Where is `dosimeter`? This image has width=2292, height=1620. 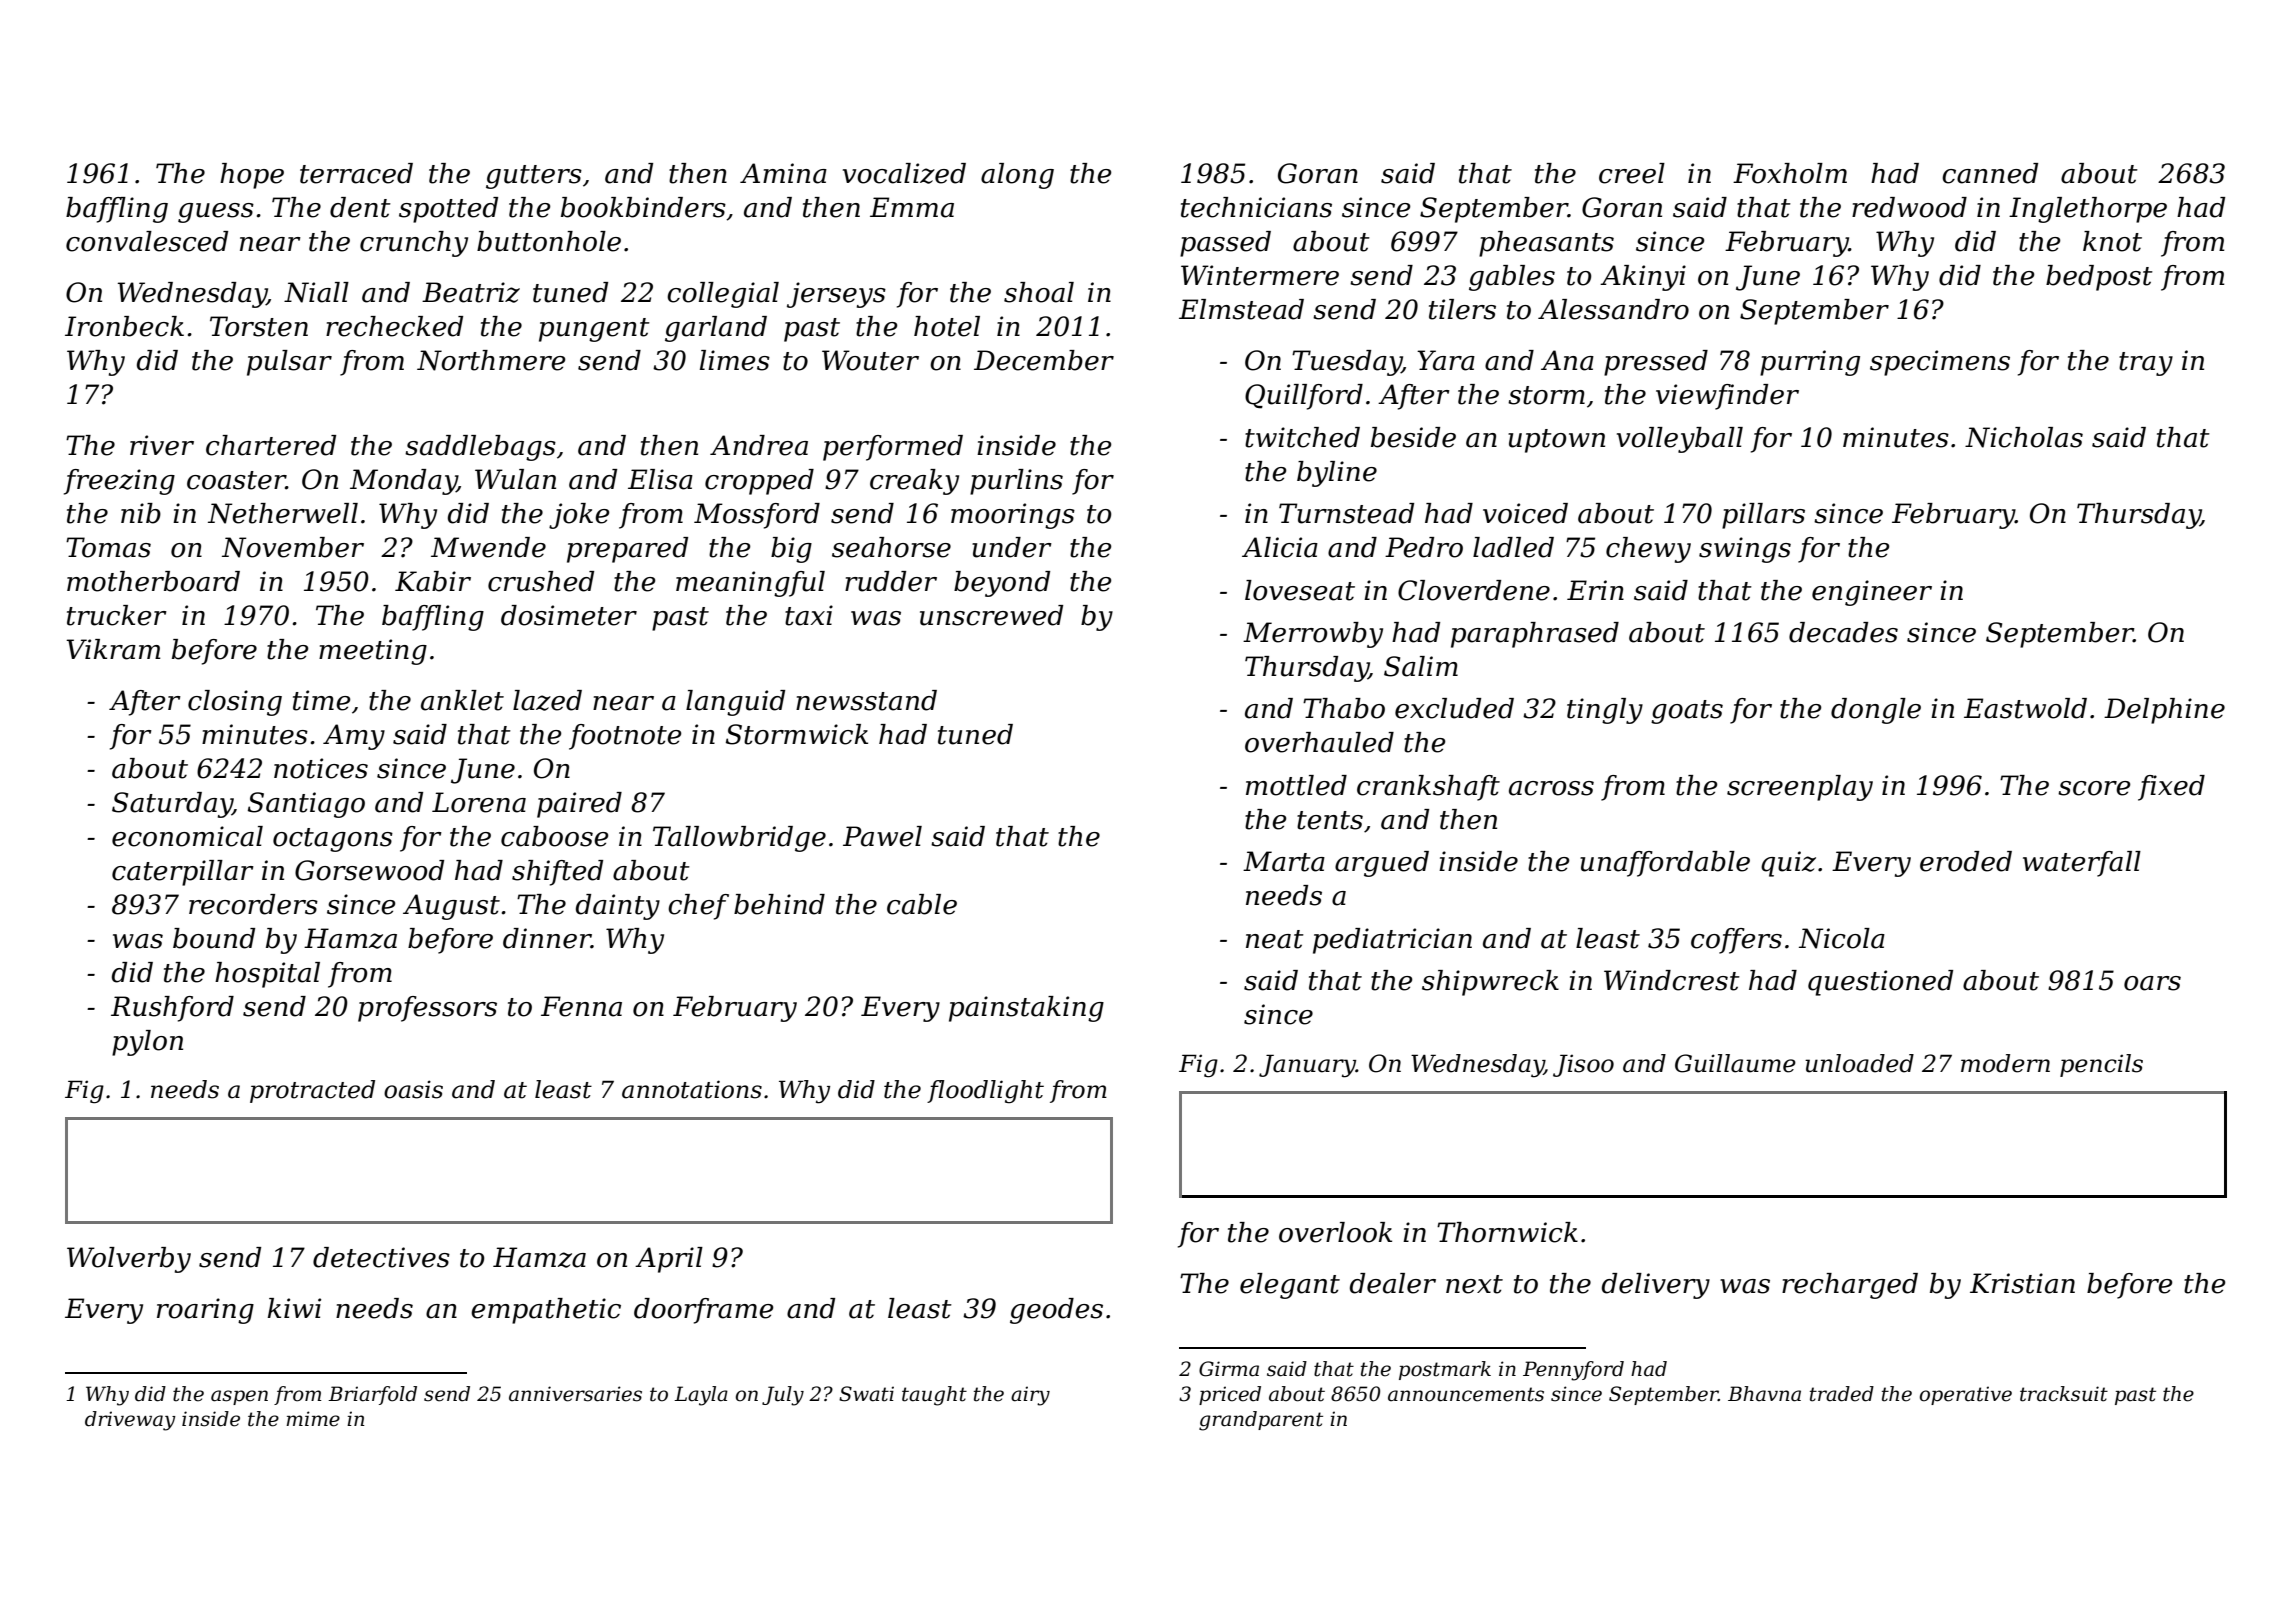
dosimeter is located at coordinates (569, 615).
